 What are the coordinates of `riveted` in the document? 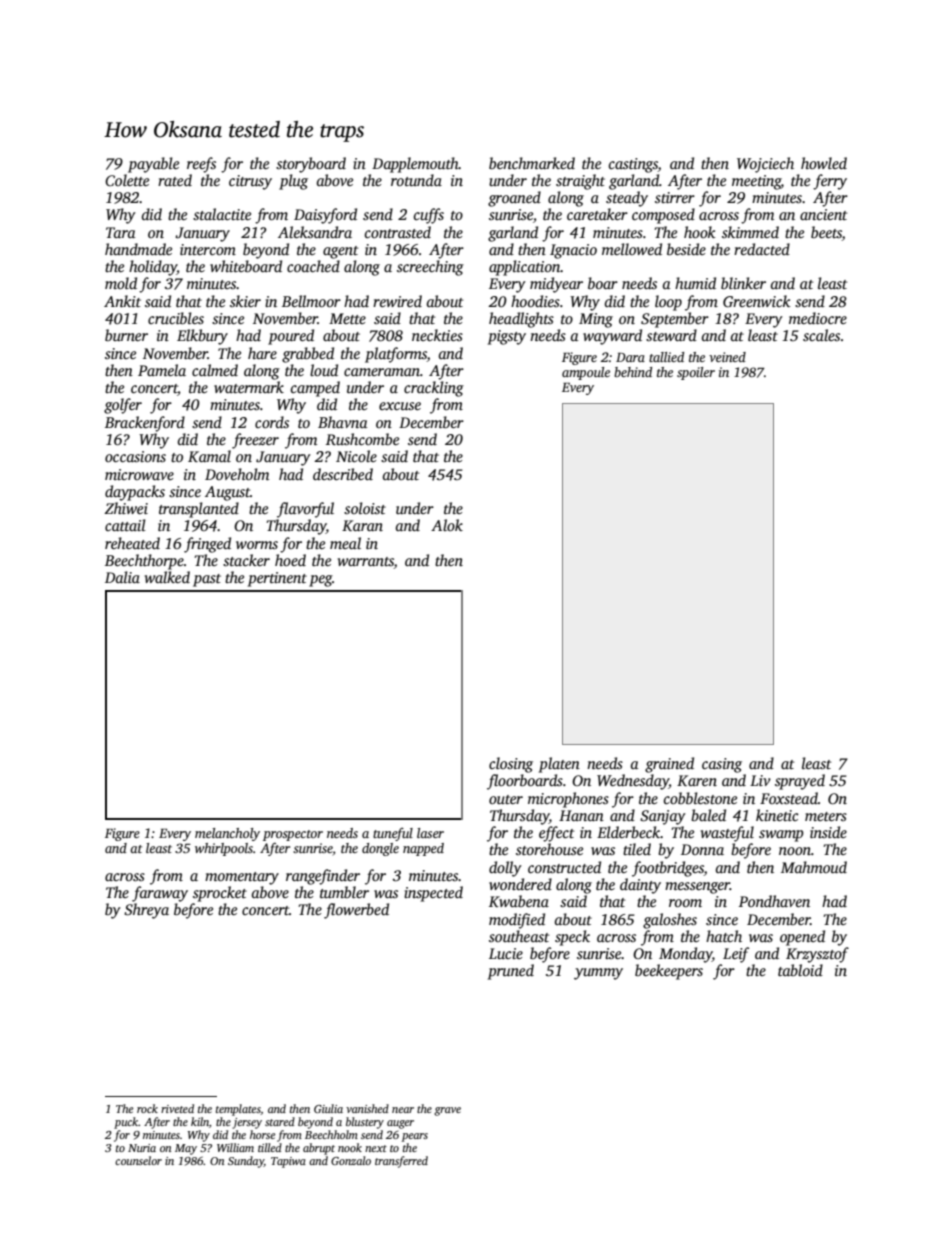 It's located at (177, 1108).
